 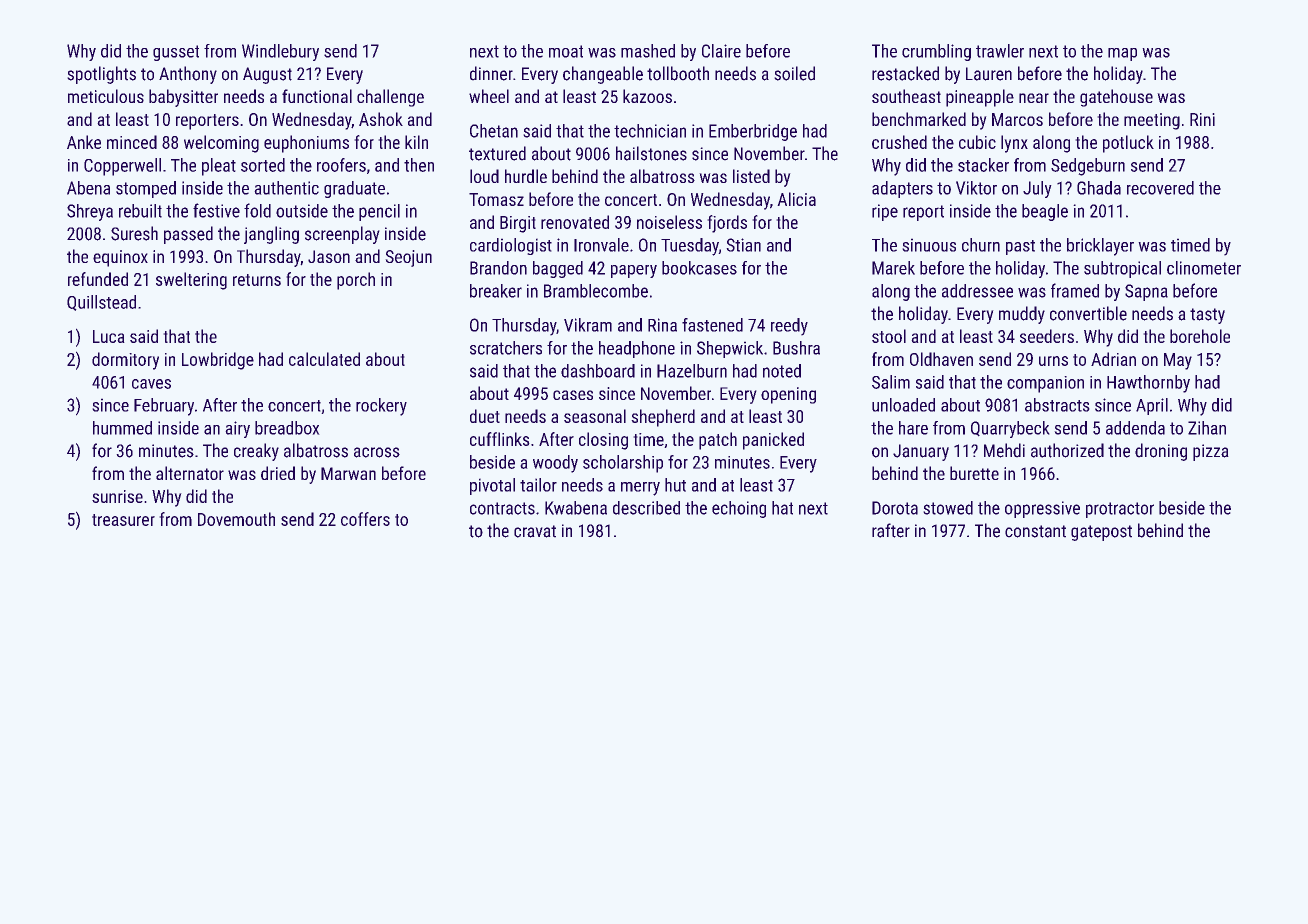 What do you see at coordinates (101, 303) in the screenshot?
I see `Quillstead` at bounding box center [101, 303].
